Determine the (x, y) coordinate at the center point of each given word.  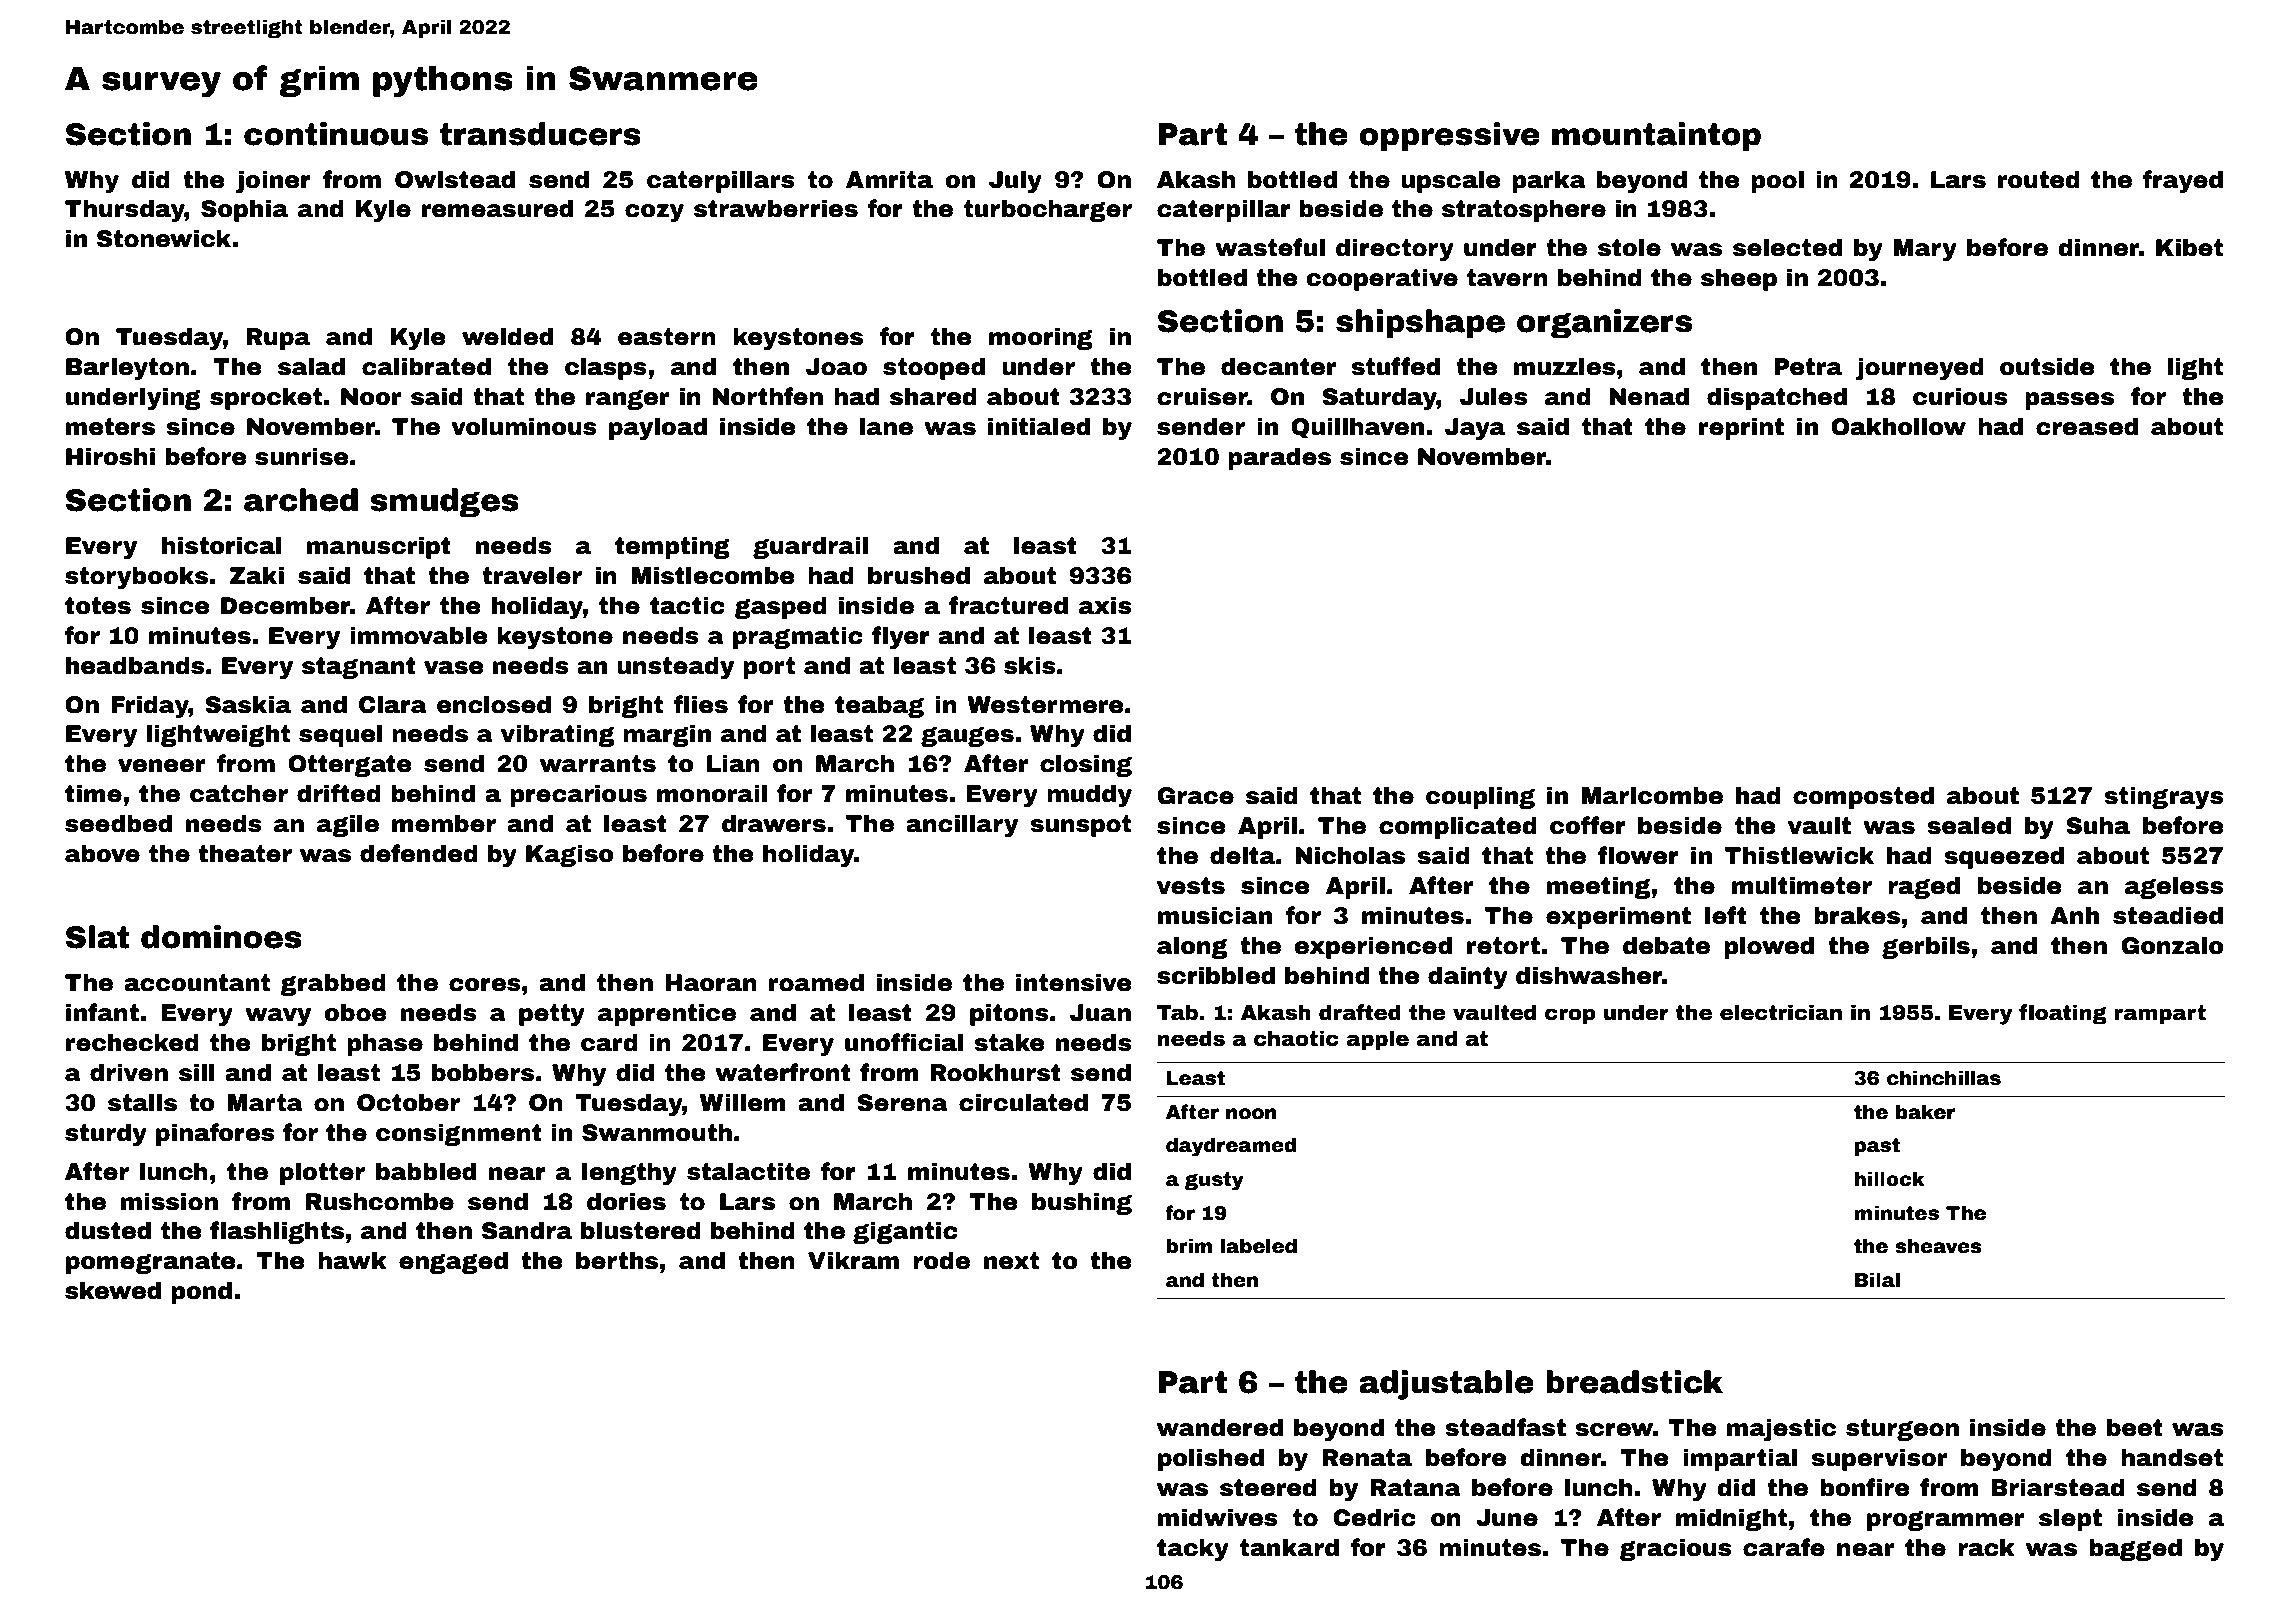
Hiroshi (110, 456)
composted (1863, 797)
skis (1030, 665)
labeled (1259, 1246)
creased (2087, 426)
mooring (1041, 338)
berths (617, 1260)
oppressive (1449, 137)
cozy (654, 213)
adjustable (1446, 1385)
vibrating (557, 735)
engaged (453, 1262)
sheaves (1938, 1246)
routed (2039, 179)
